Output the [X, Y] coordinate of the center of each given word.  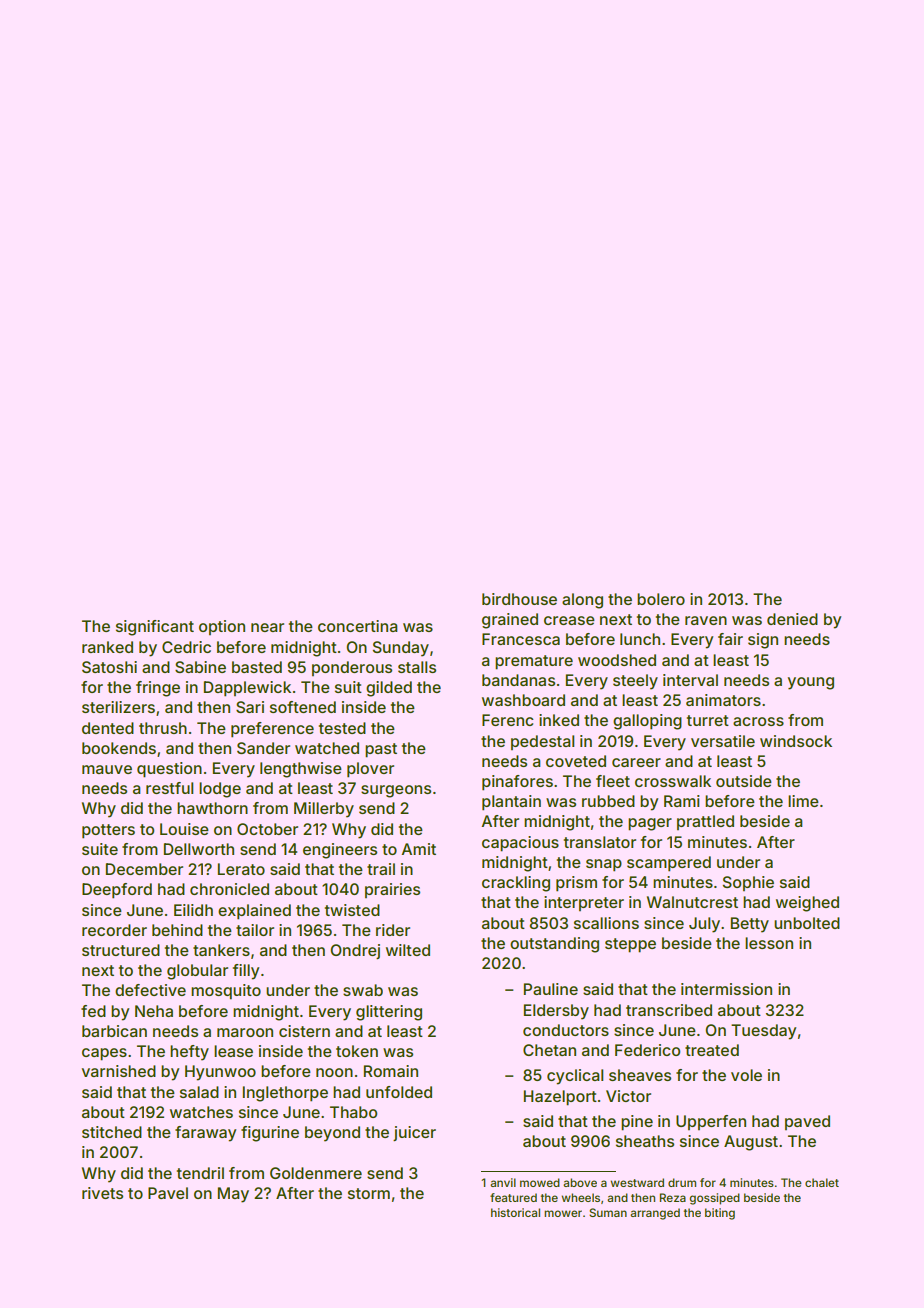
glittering [389, 1013]
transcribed [669, 1010]
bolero [661, 599]
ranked [107, 647]
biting [720, 1214]
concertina [358, 626]
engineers [340, 851]
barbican [114, 1031]
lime [803, 801]
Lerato [241, 869]
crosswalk [673, 781]
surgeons [396, 791]
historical [515, 1212]
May [233, 1195]
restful [169, 788]
